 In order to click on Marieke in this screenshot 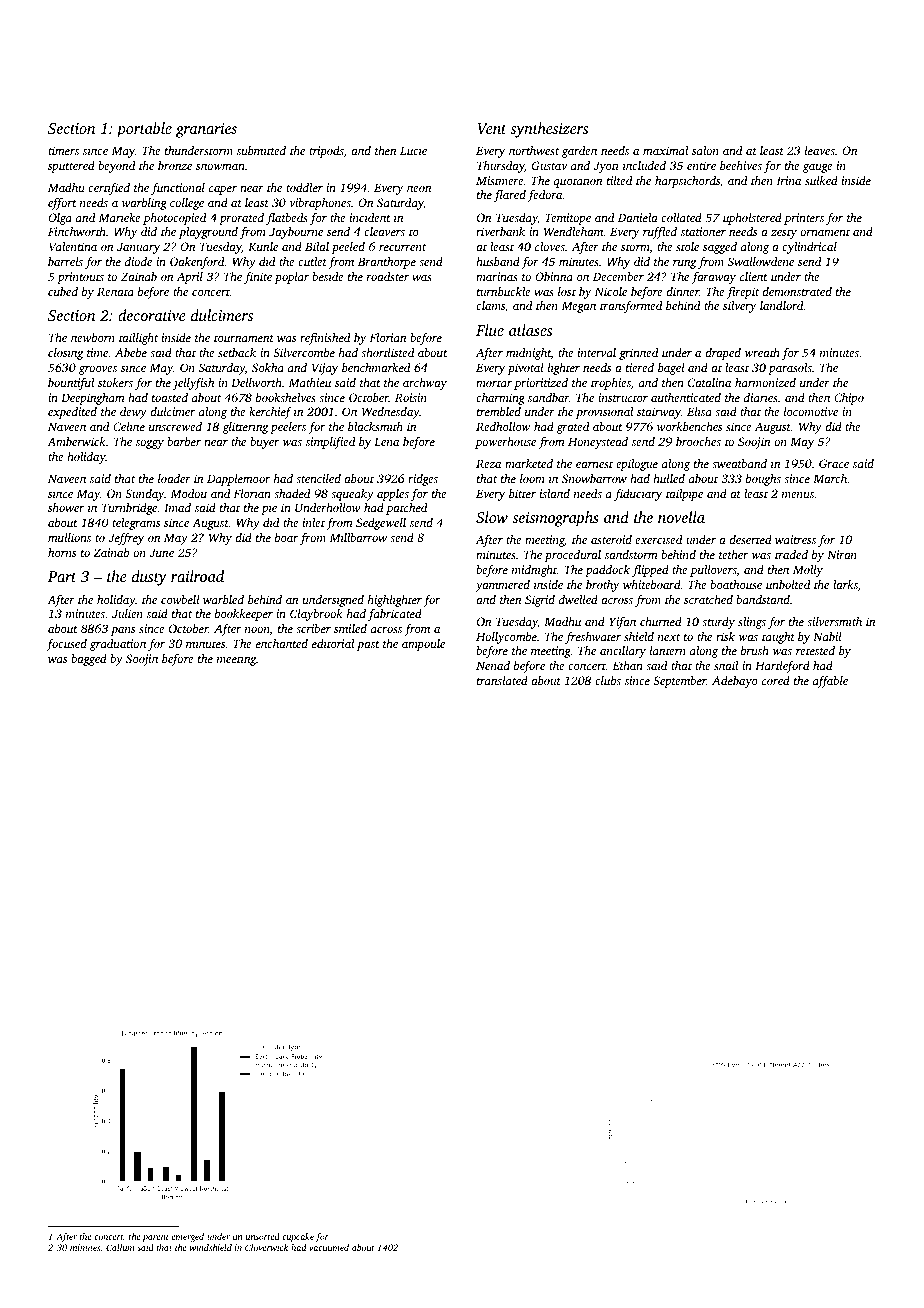, I will do `click(120, 217)`.
